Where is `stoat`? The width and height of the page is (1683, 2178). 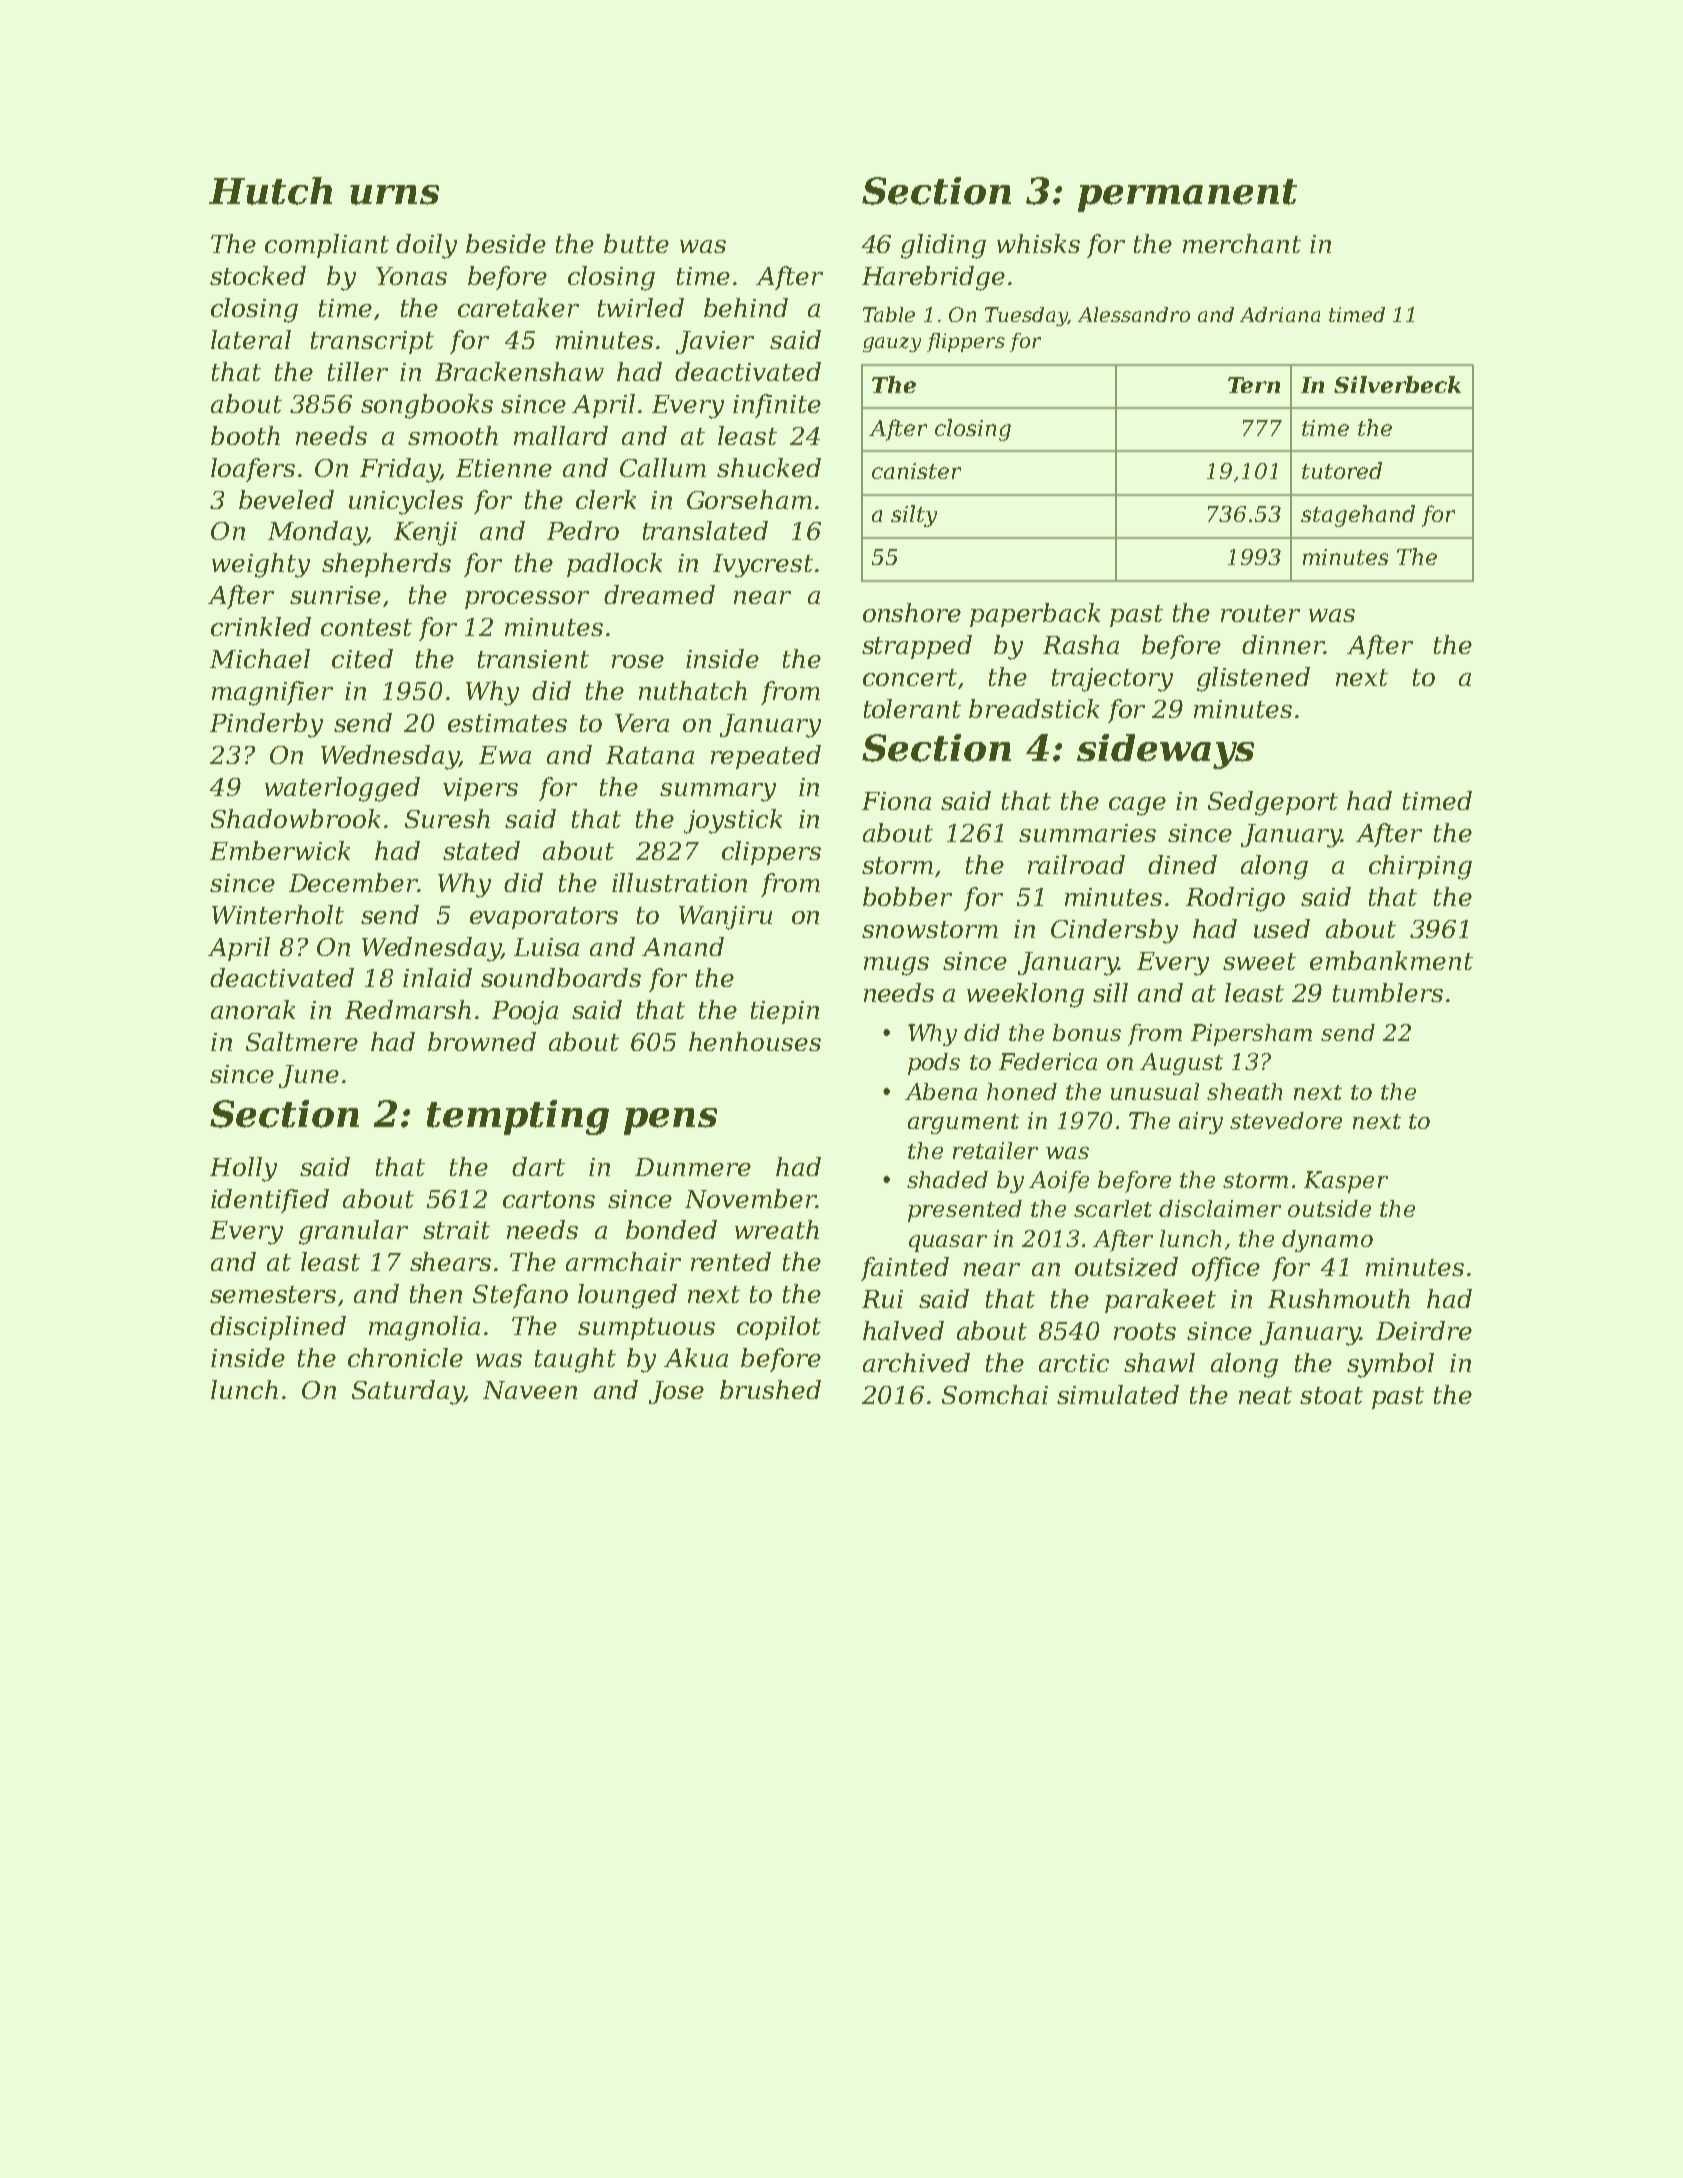 stoat is located at coordinates (1331, 1395).
